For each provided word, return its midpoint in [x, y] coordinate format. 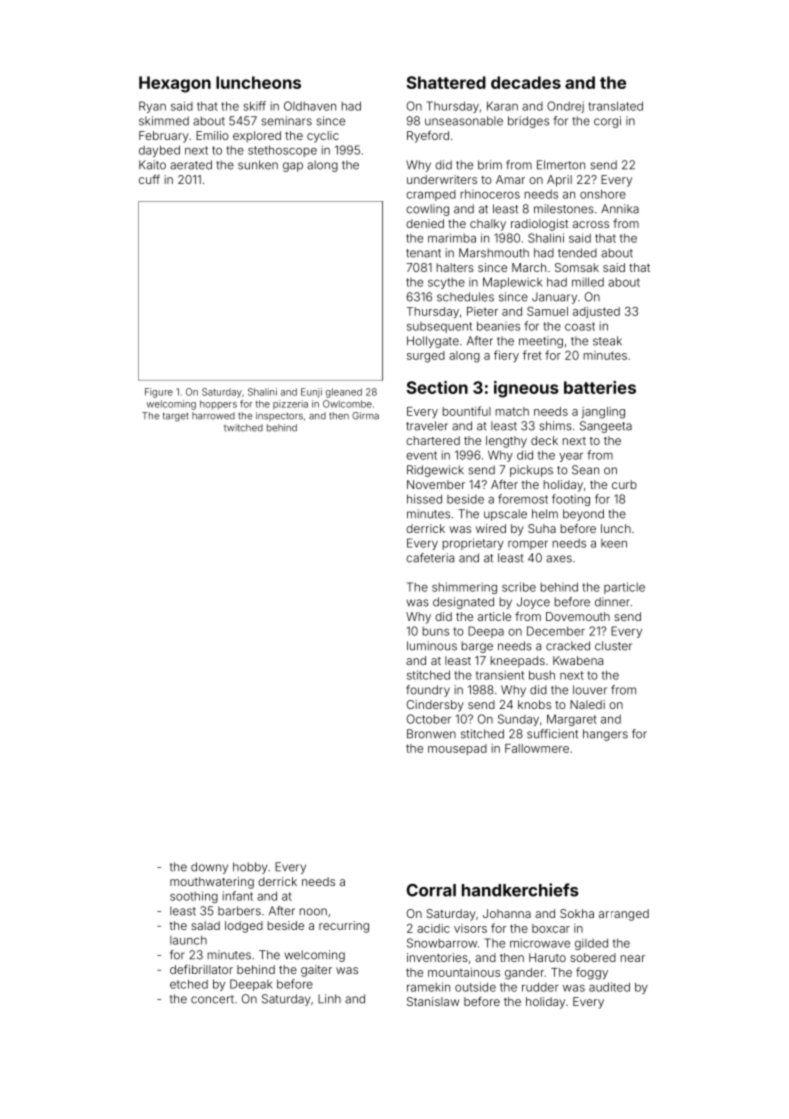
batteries [600, 387]
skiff [254, 106]
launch [188, 940]
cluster [613, 646]
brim [490, 165]
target [176, 417]
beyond [583, 515]
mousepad [457, 749]
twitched [243, 428]
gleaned [344, 393]
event [421, 455]
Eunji [311, 393]
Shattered [446, 82]
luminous [432, 646]
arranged [624, 915]
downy [209, 868]
